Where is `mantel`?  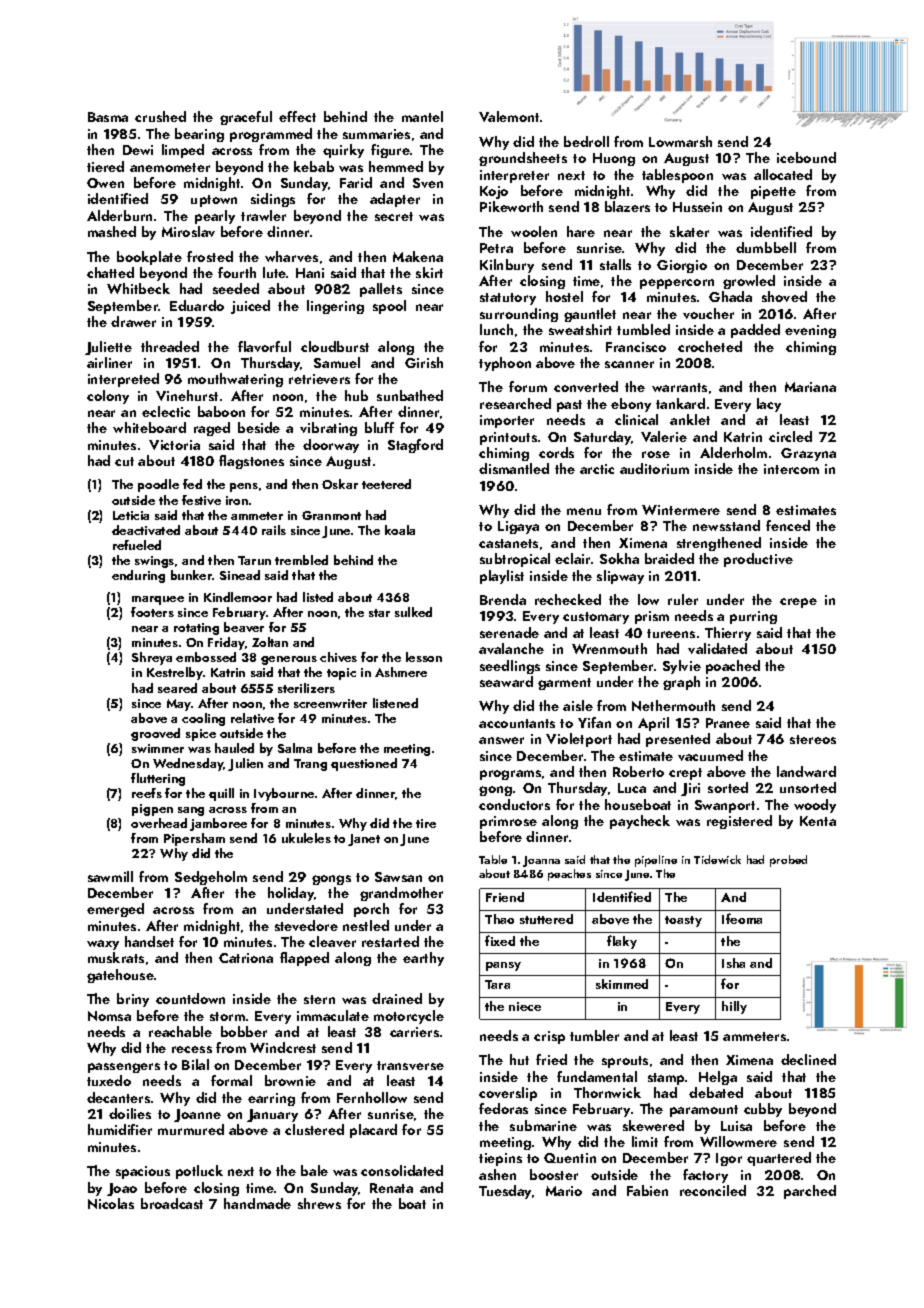 mantel is located at coordinates (422, 116).
